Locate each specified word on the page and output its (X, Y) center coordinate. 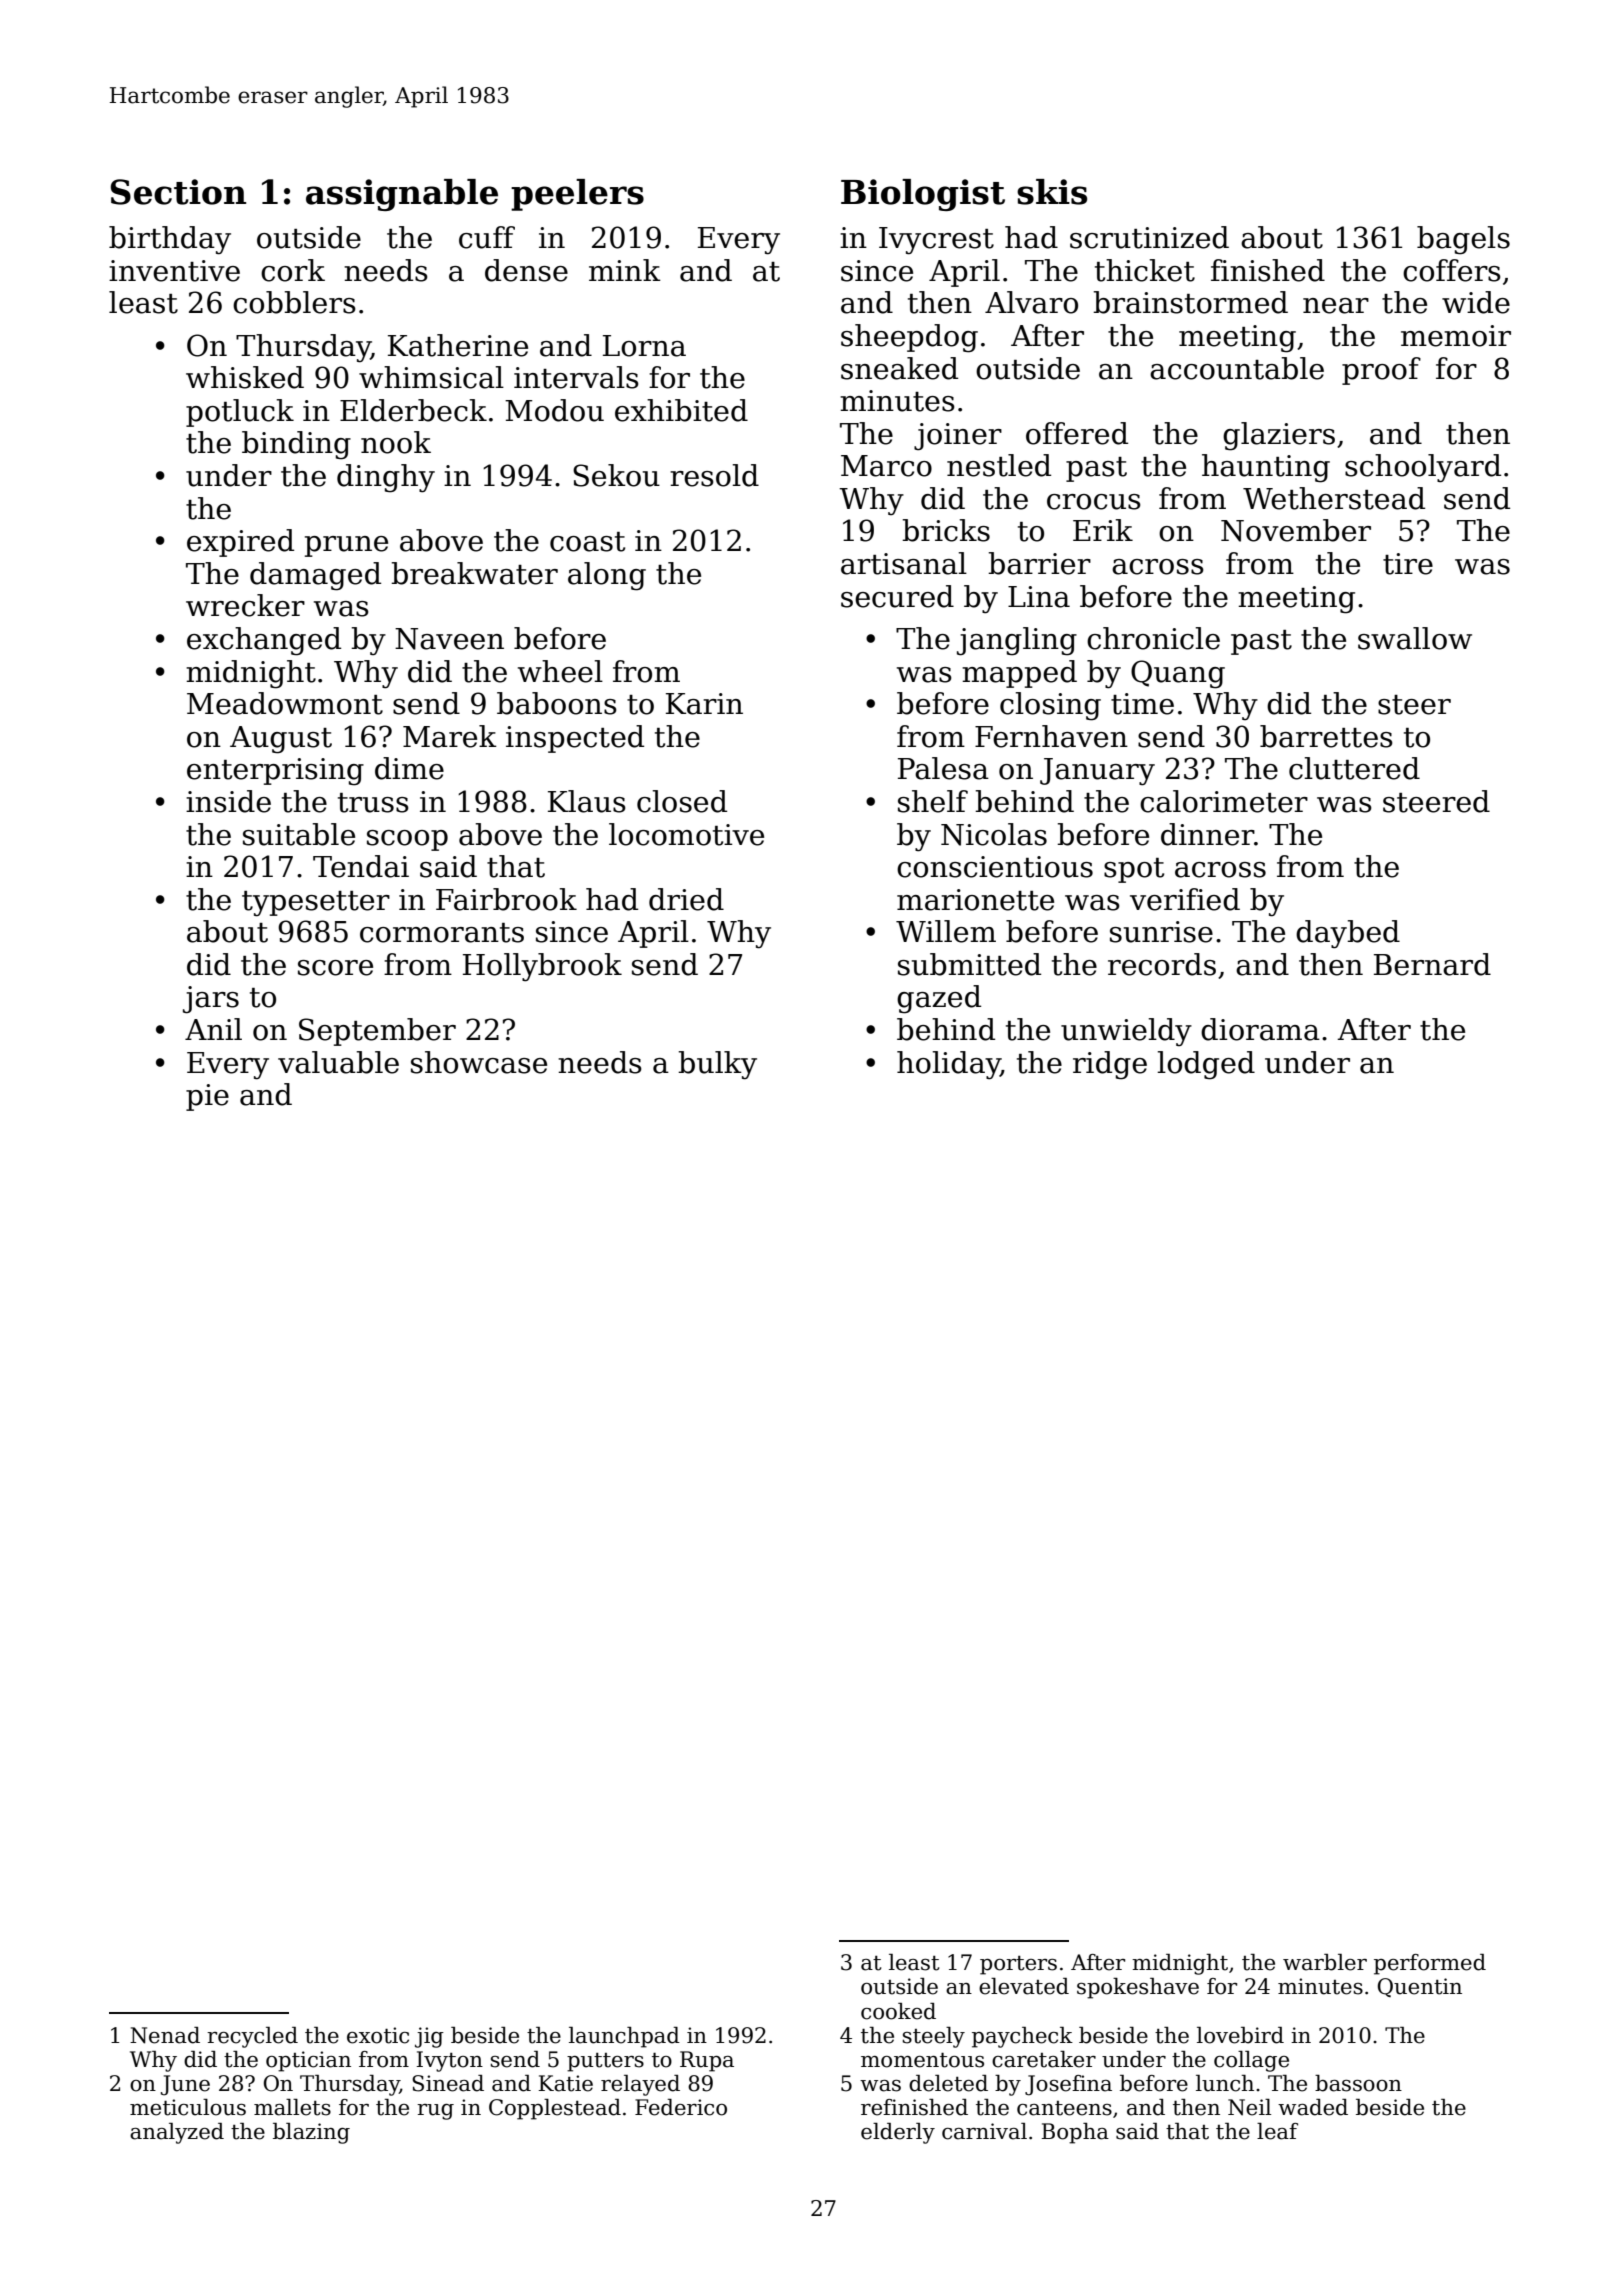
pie (207, 1097)
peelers (577, 195)
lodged (1206, 1065)
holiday (948, 1065)
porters (1018, 1965)
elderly (898, 2133)
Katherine (458, 345)
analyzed (177, 2133)
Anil (213, 1029)
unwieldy (1126, 1032)
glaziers (1279, 436)
